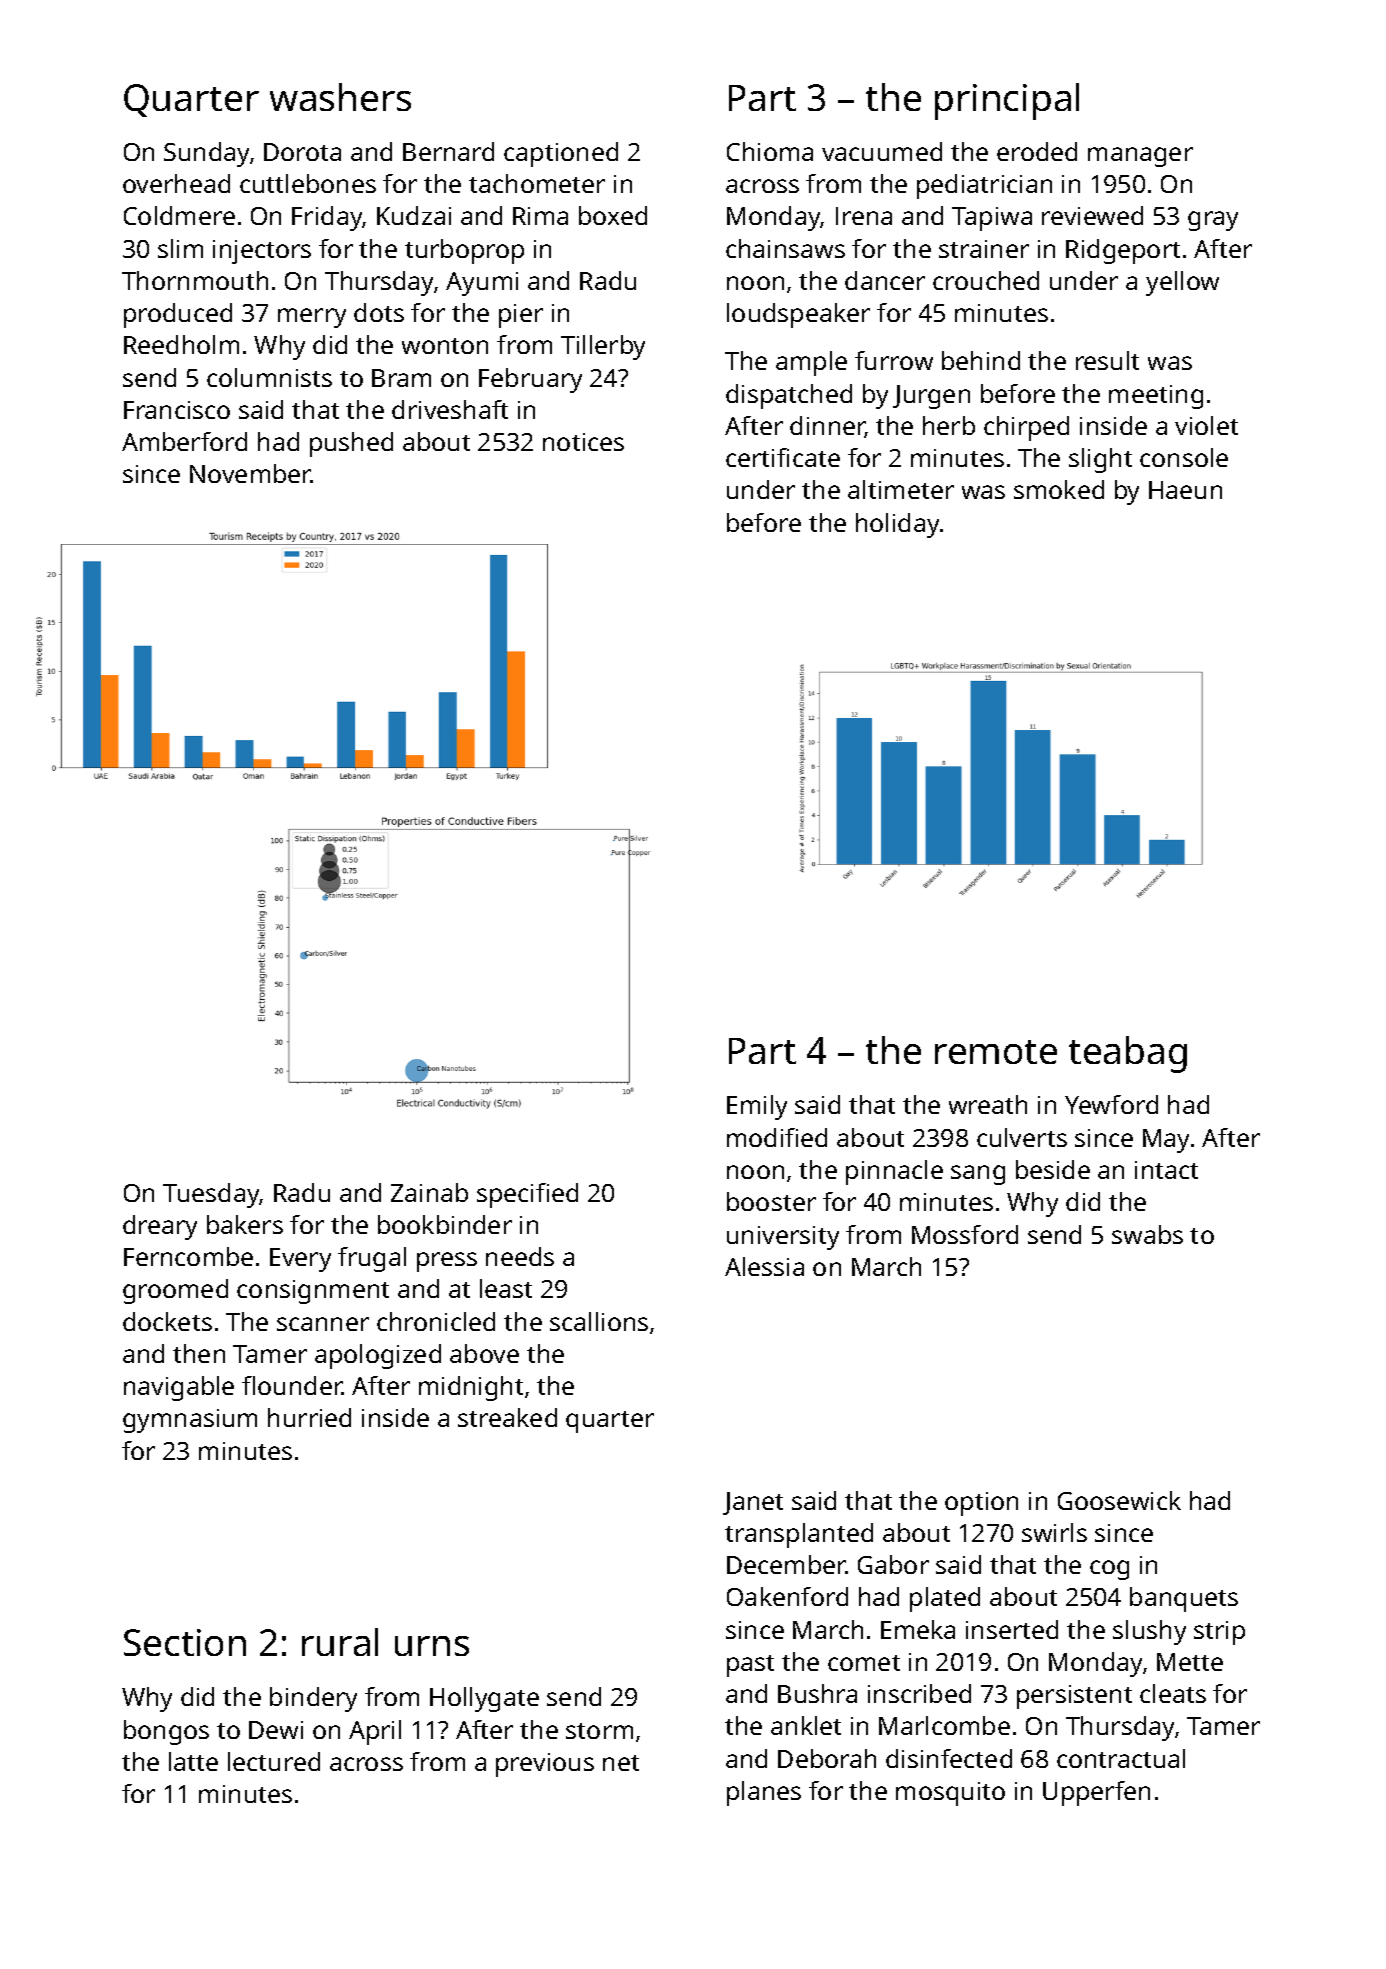  What do you see at coordinates (757, 1107) in the document?
I see `Emily` at bounding box center [757, 1107].
